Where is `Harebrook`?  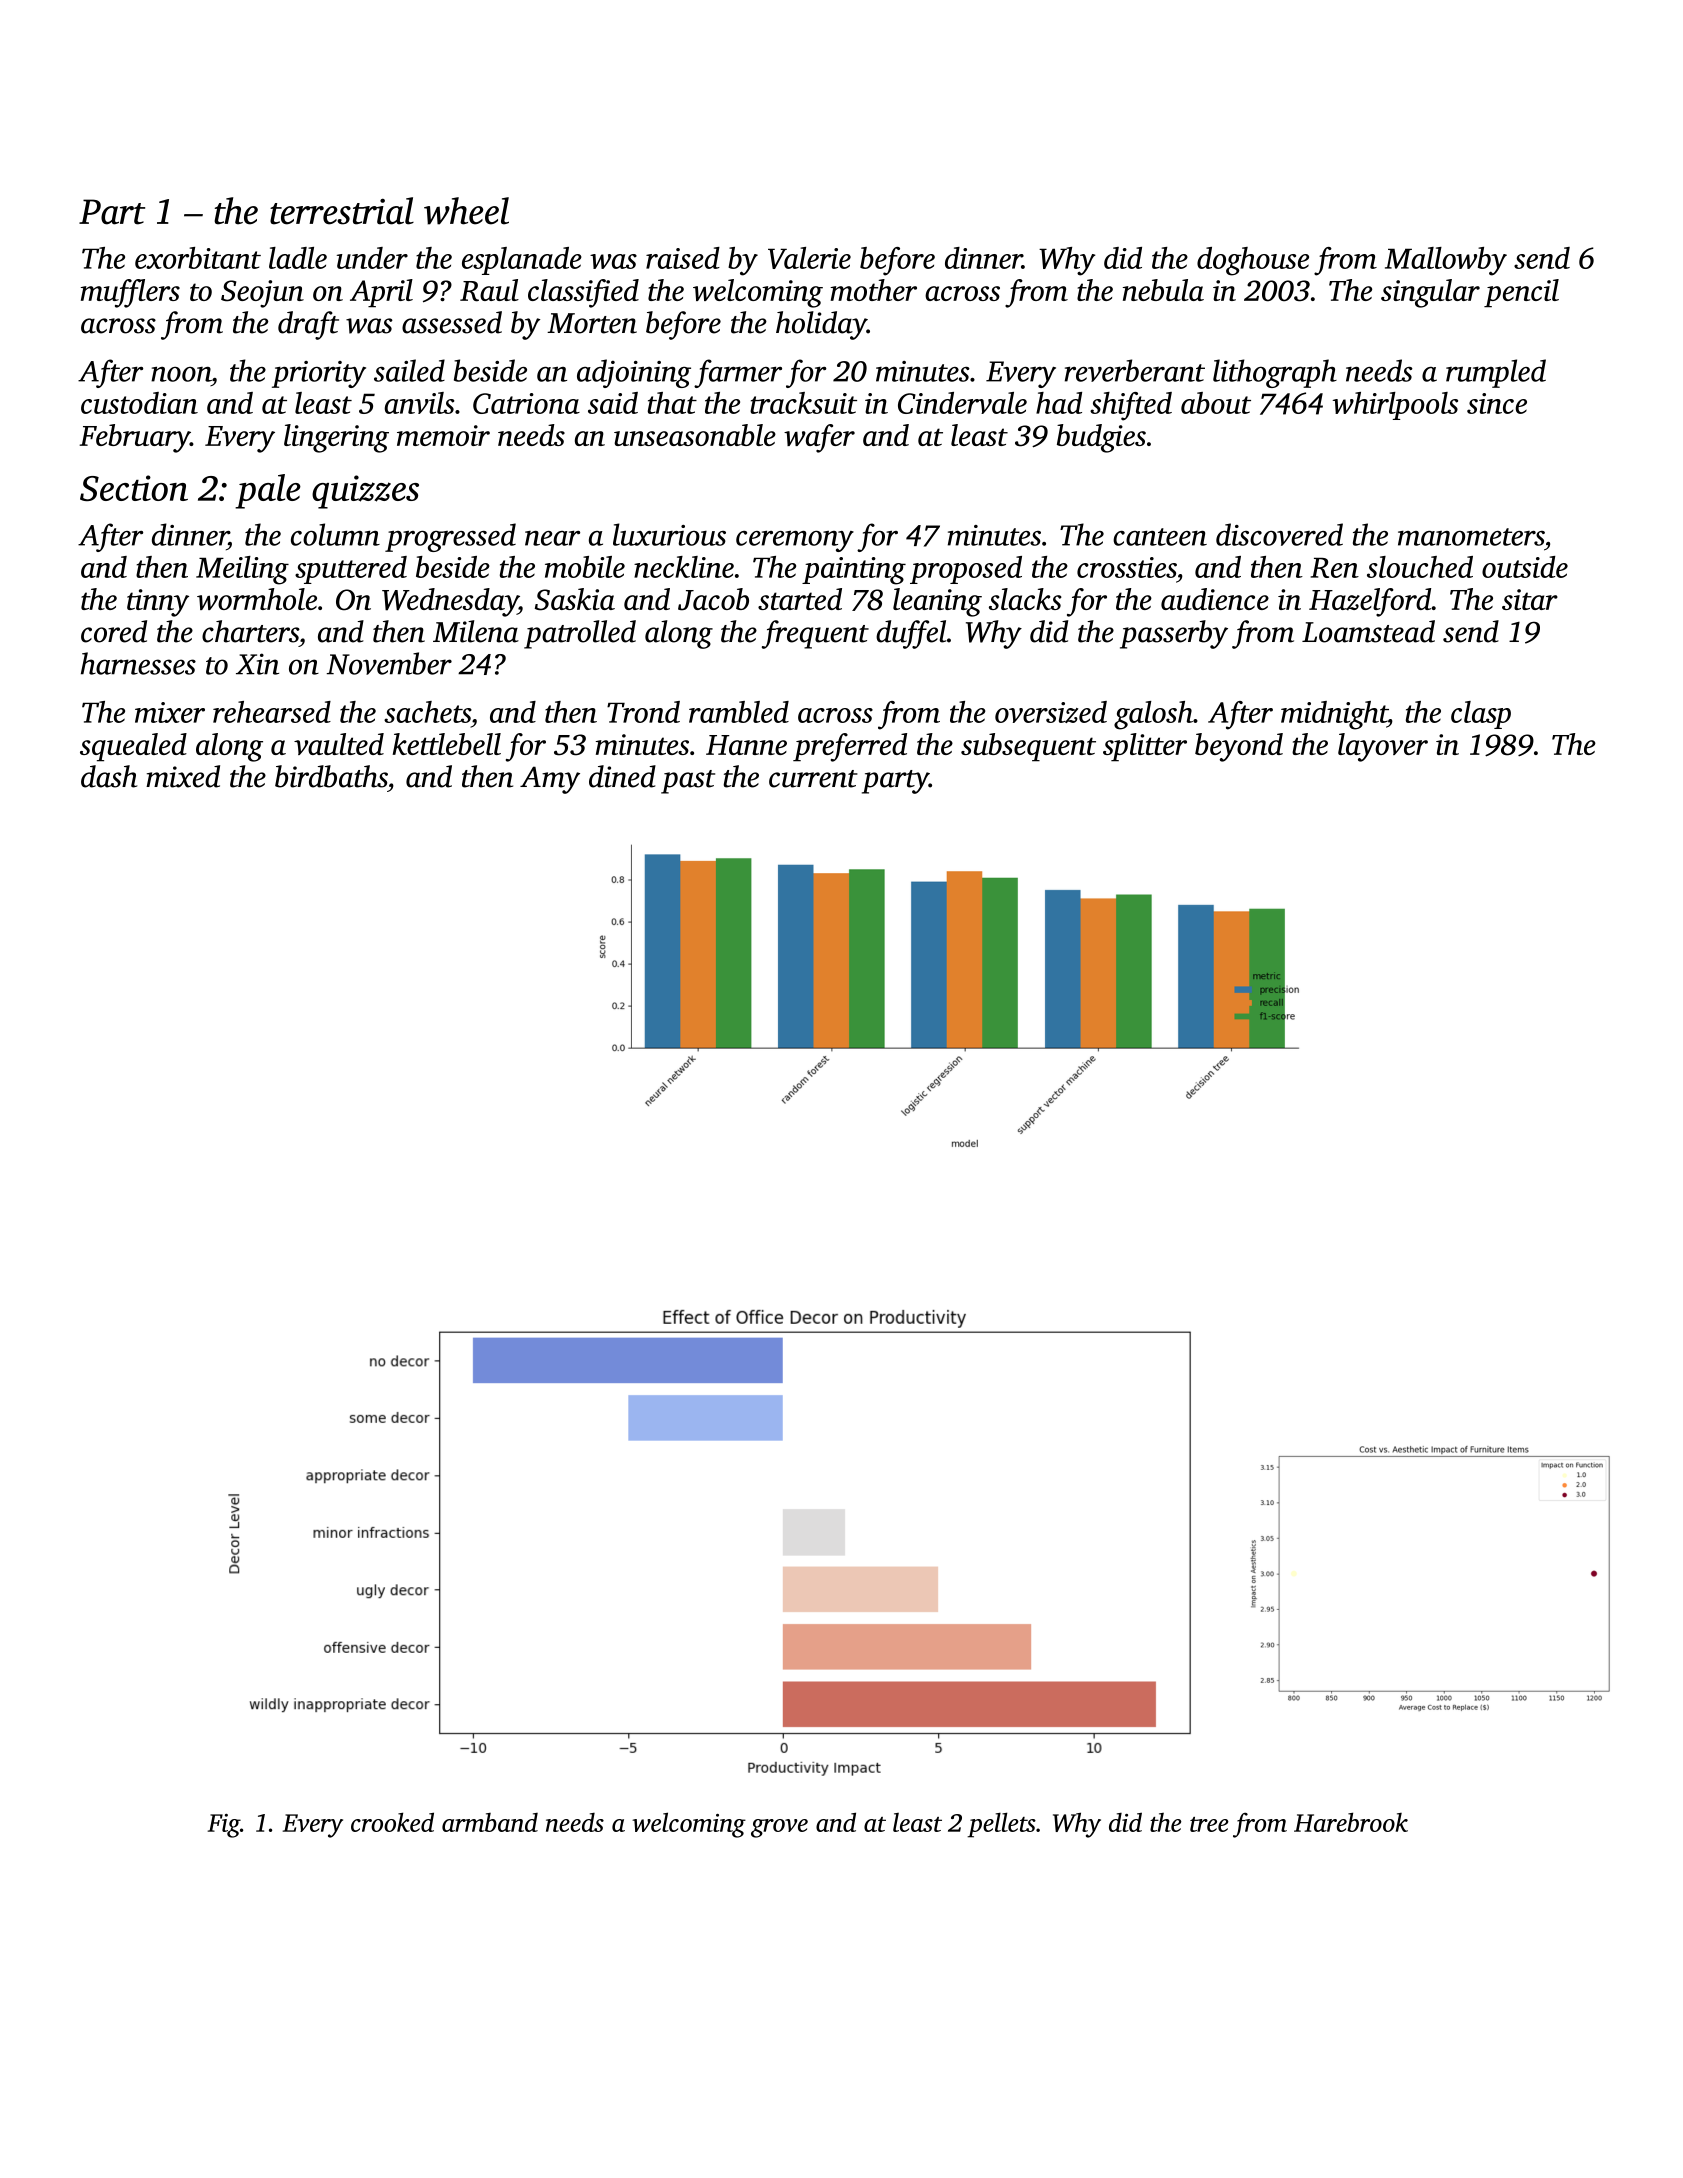 Harebrook is located at coordinates (1351, 1822).
